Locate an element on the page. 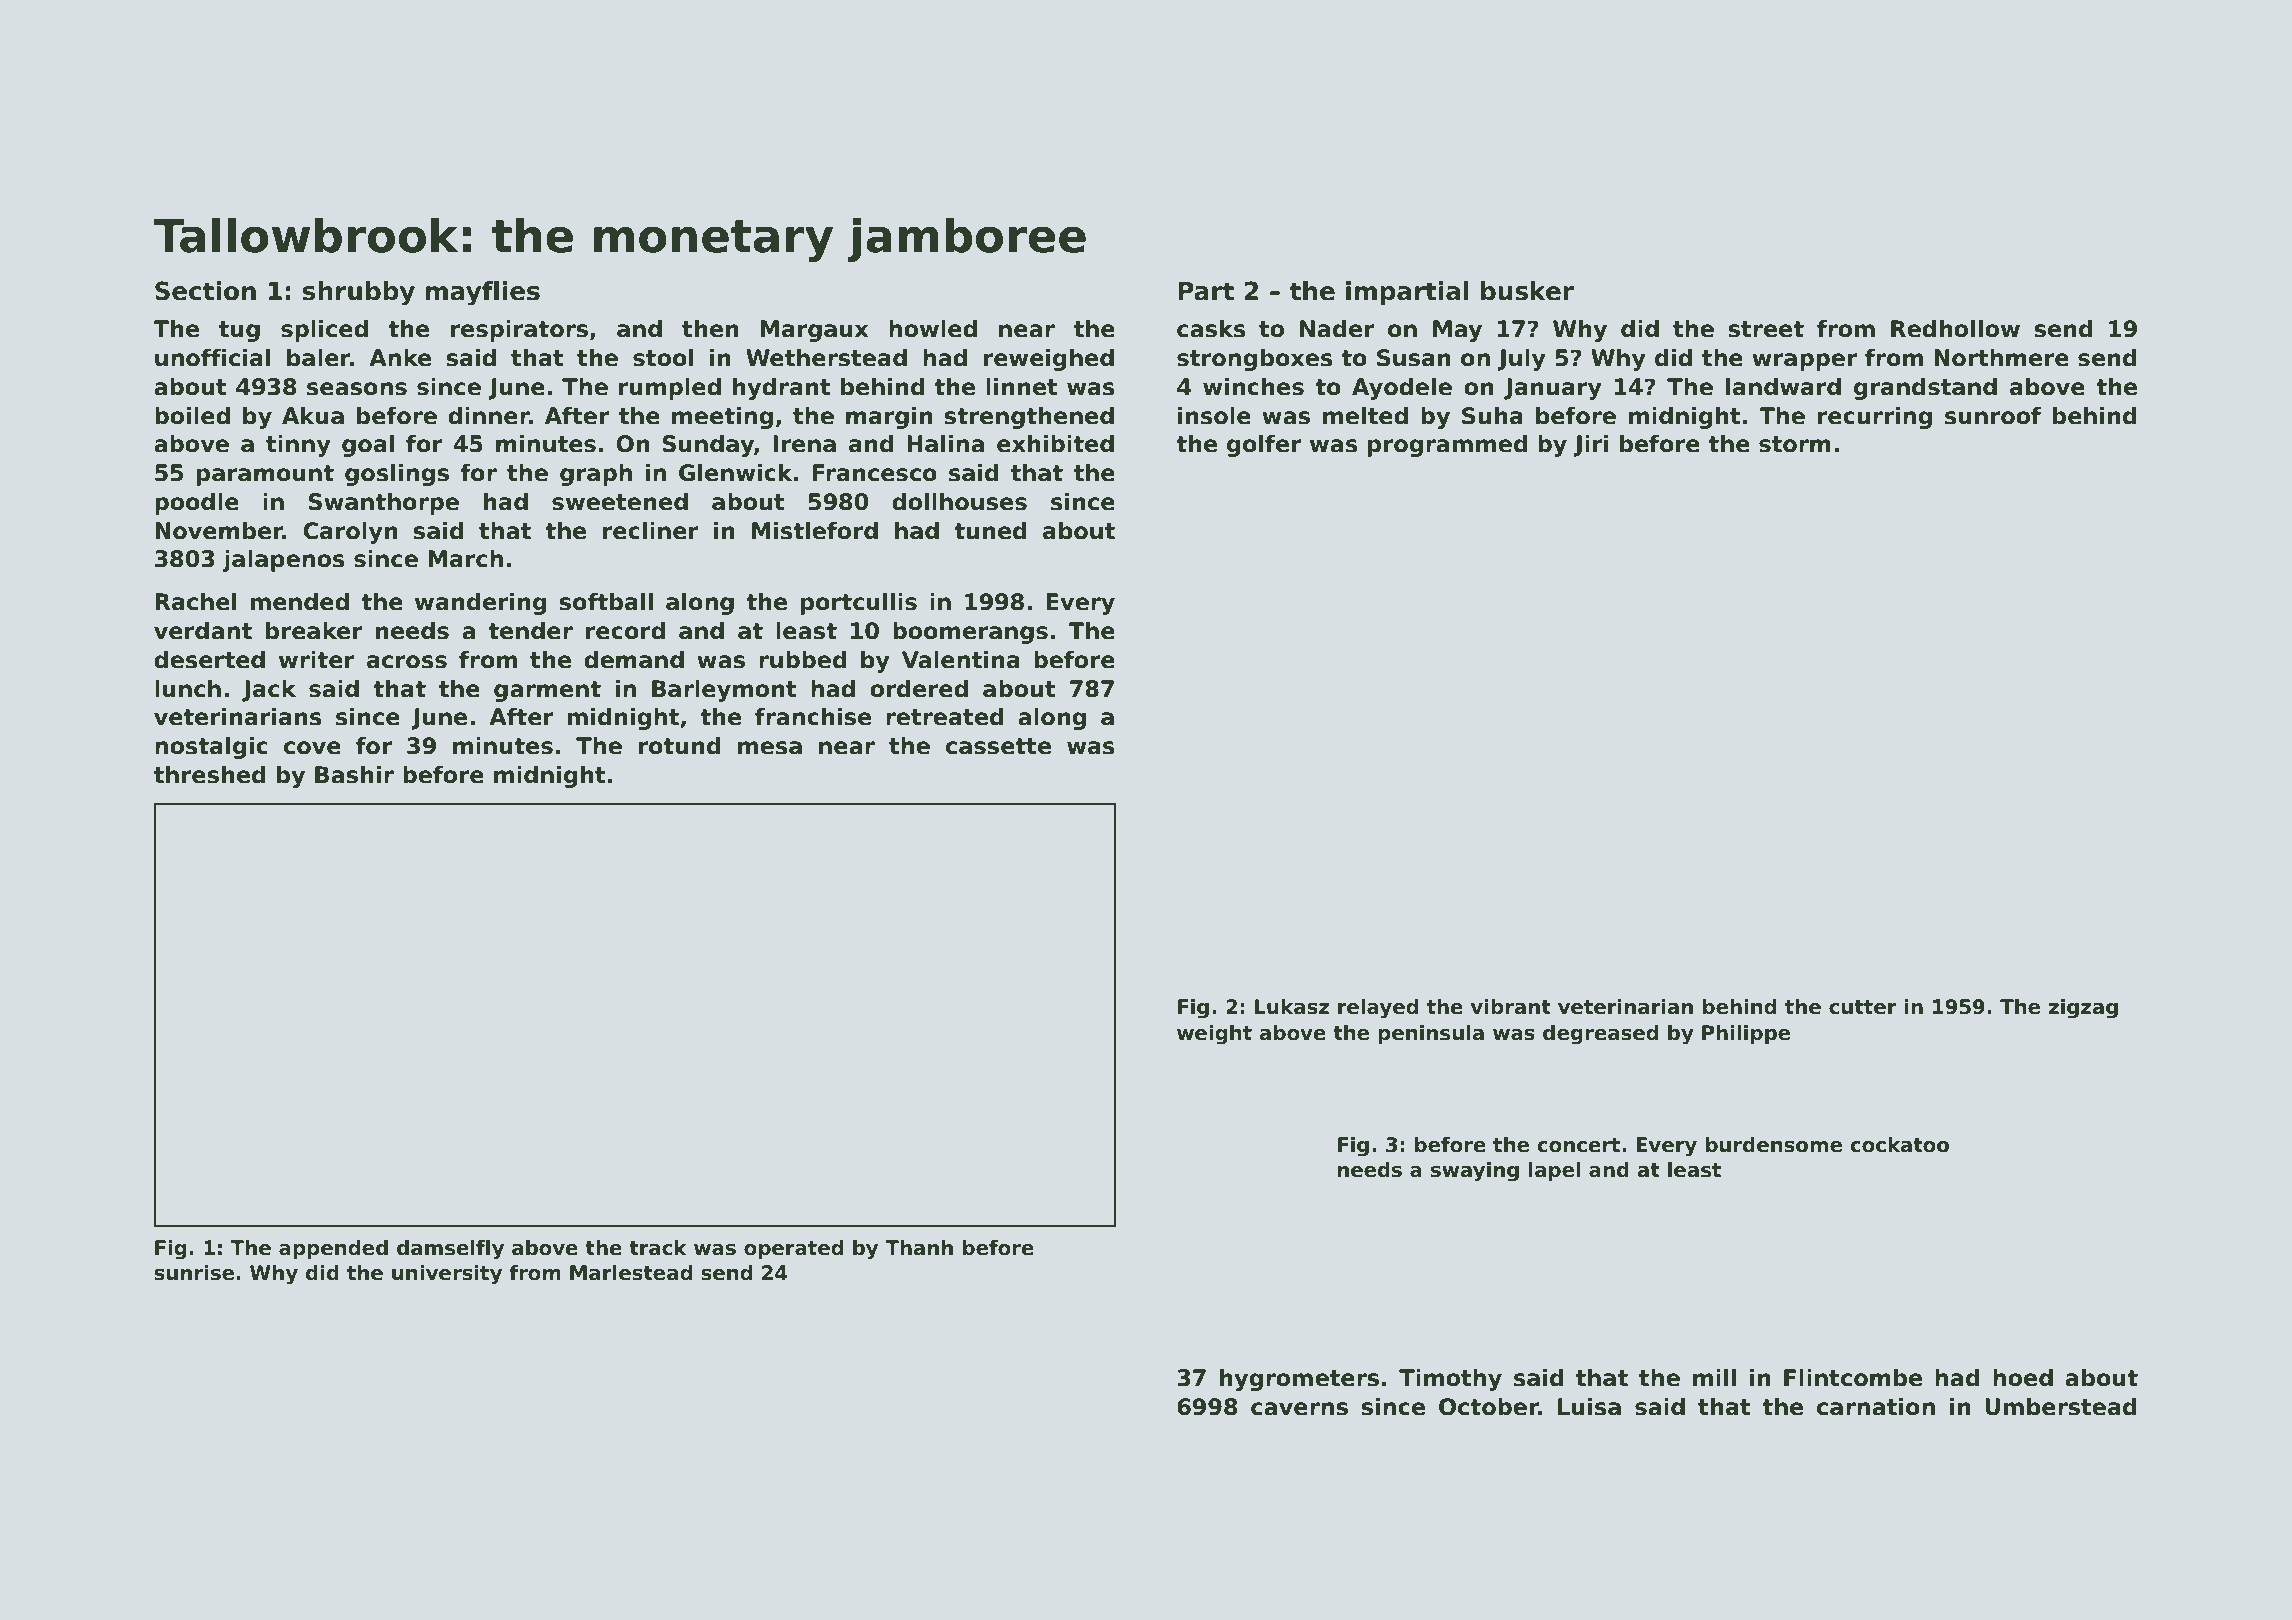 This document has width=2292, height=1620. Bashir is located at coordinates (354, 775).
